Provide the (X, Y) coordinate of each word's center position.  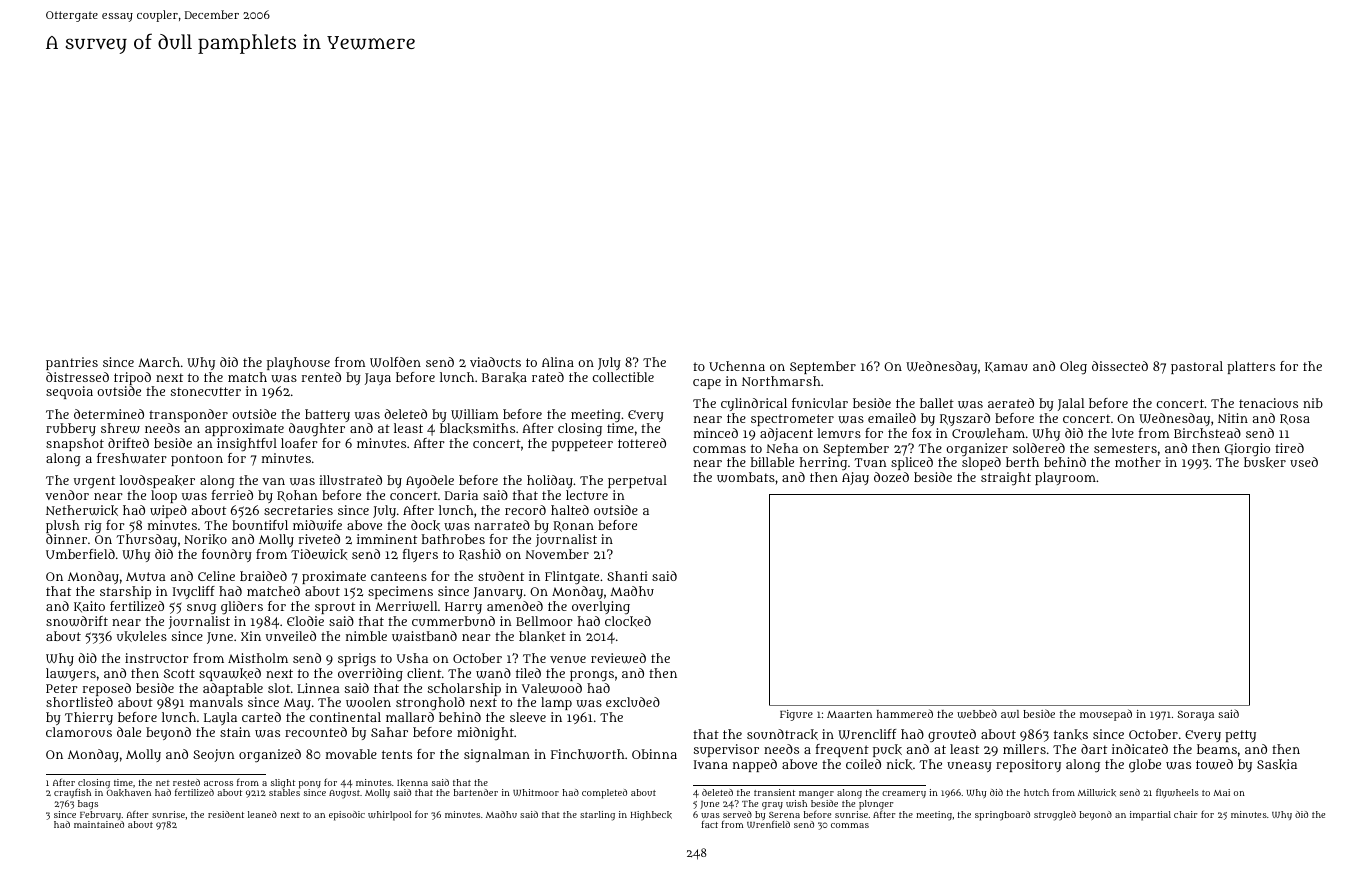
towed (1214, 764)
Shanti (627, 576)
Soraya (1195, 715)
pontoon (197, 460)
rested (186, 782)
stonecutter (206, 391)
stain (235, 732)
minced (716, 433)
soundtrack (782, 734)
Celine (216, 576)
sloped (981, 463)
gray (772, 806)
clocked (628, 621)
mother (1138, 462)
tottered (642, 443)
